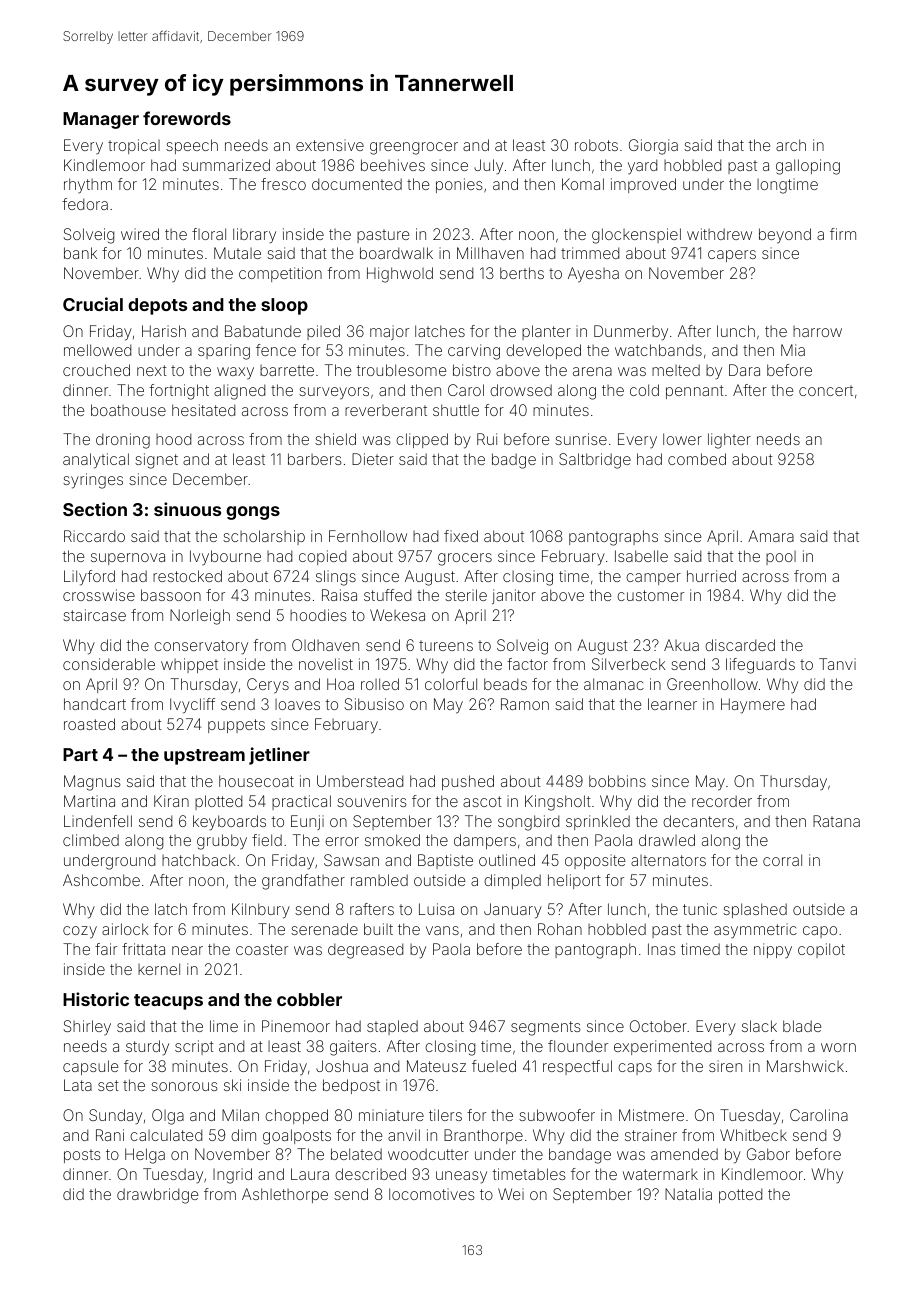  Describe the element at coordinates (232, 1176) in the page. I see `Ingrid` at that location.
